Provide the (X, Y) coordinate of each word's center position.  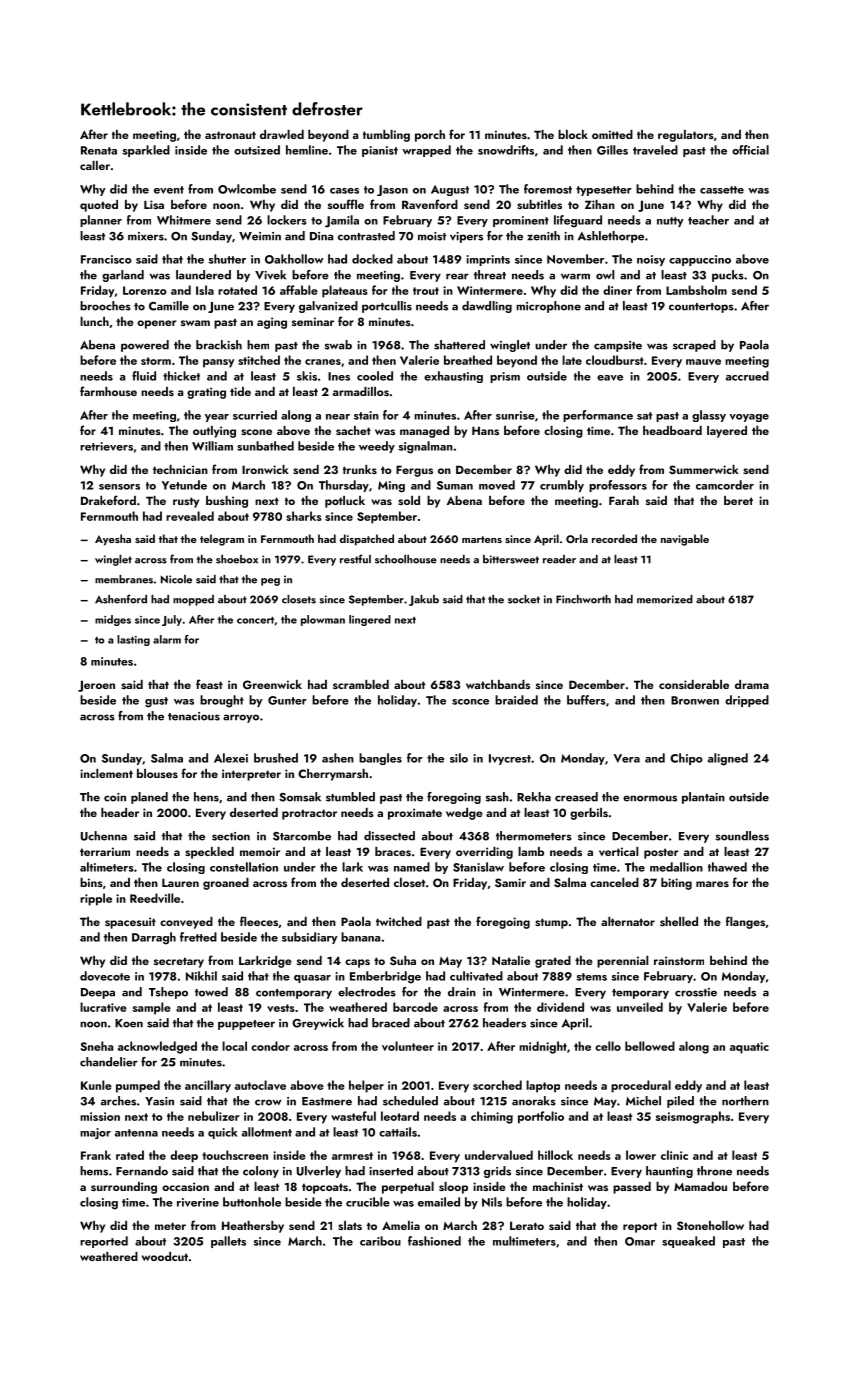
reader (559, 559)
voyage (749, 418)
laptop (543, 1086)
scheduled (410, 1101)
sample (152, 1008)
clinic (674, 1155)
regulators (686, 136)
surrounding (124, 1188)
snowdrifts (506, 150)
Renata (99, 150)
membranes (124, 579)
